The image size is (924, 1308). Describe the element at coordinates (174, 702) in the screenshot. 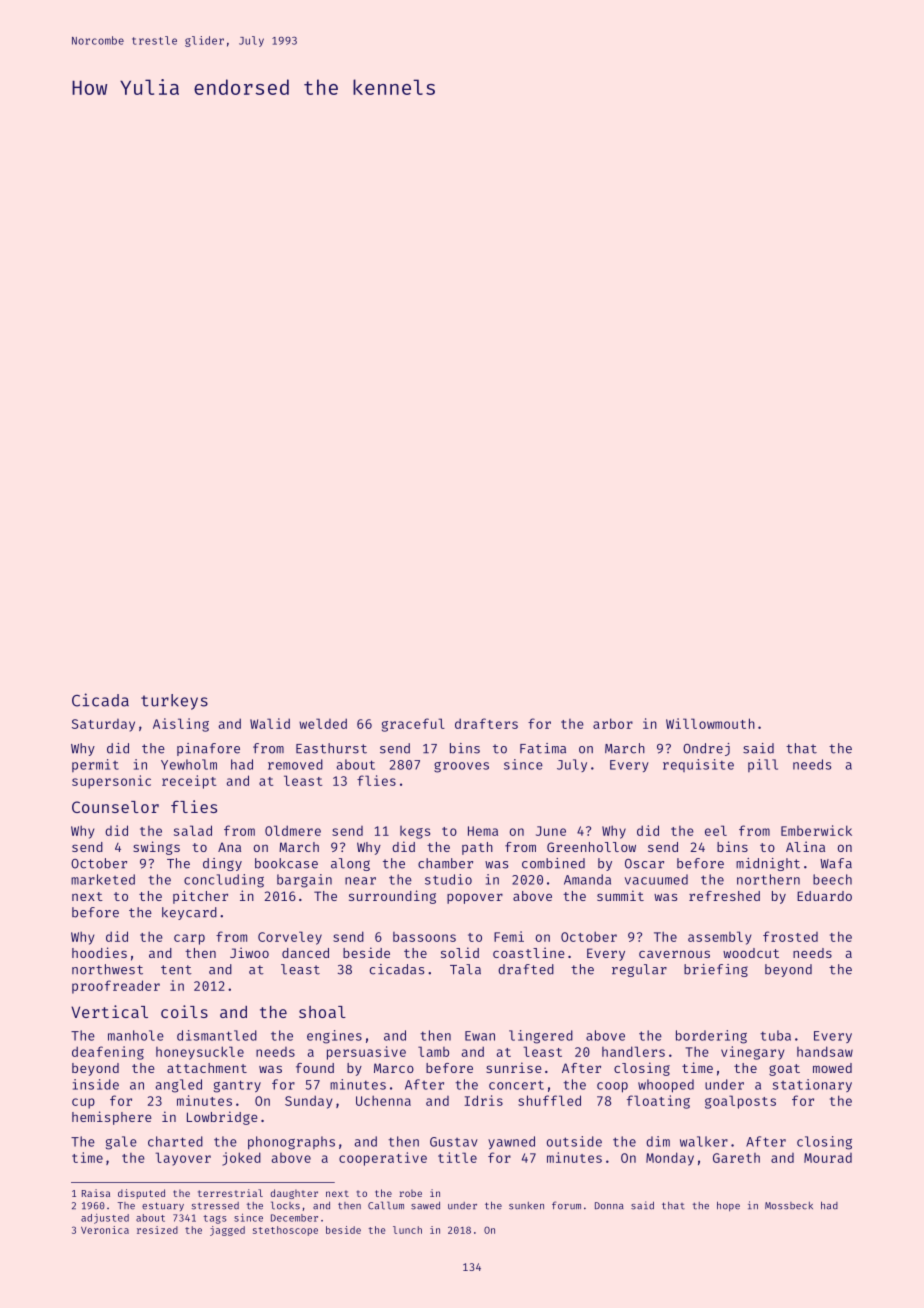

I see `turkeys` at that location.
